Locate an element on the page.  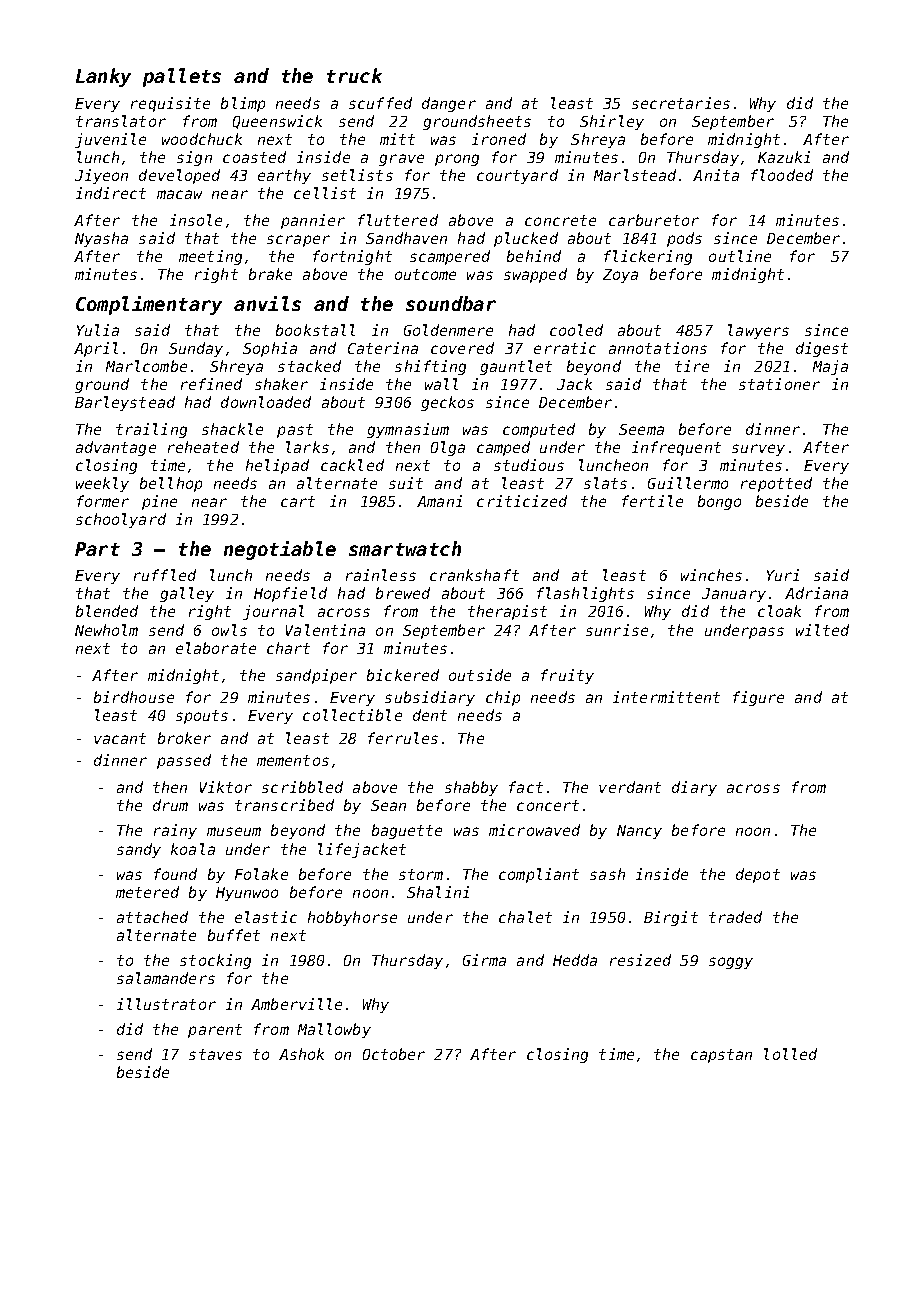
digest is located at coordinates (822, 349).
